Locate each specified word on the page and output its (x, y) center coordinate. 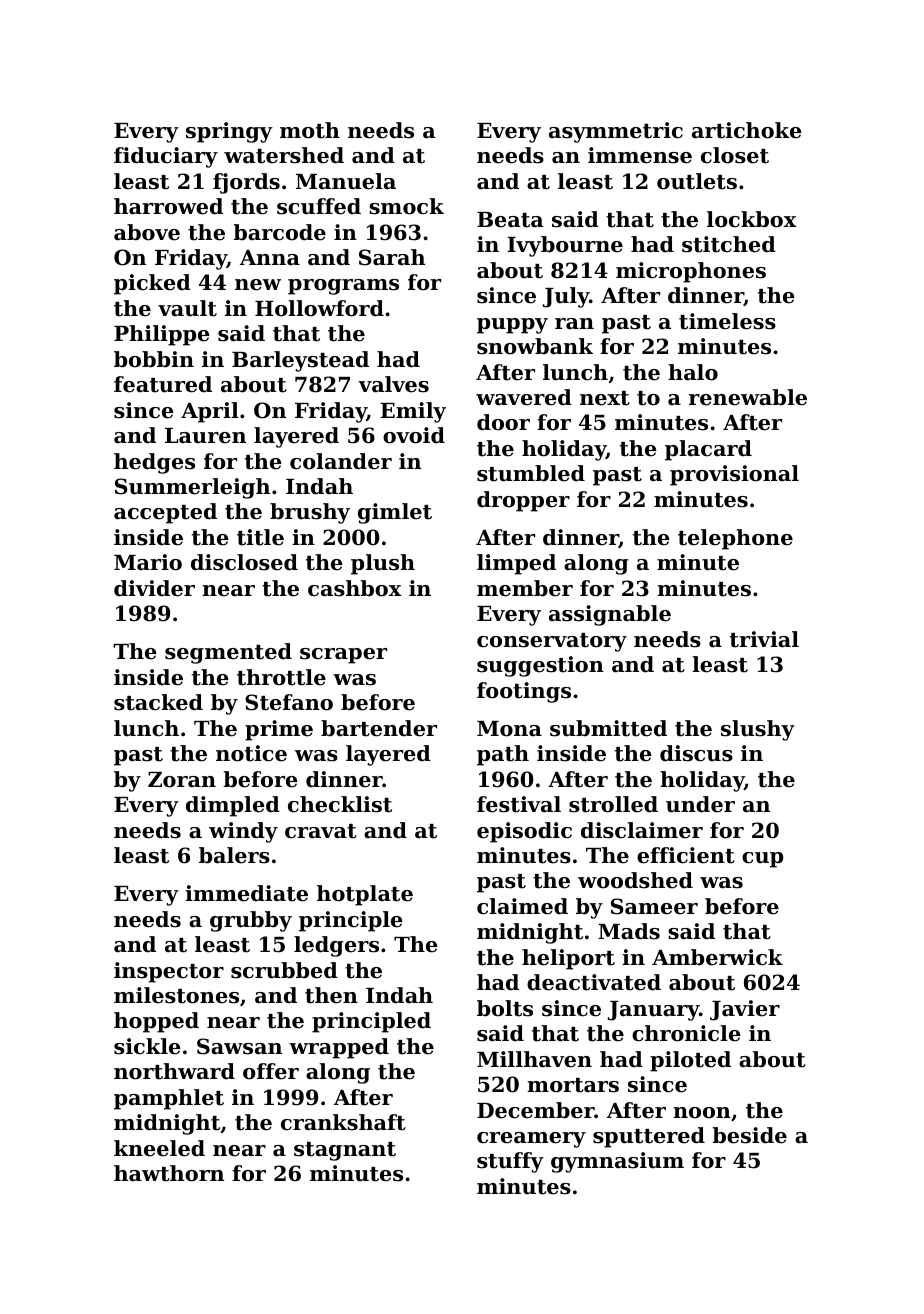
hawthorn (169, 1173)
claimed (522, 906)
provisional (734, 475)
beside (749, 1135)
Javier (745, 1010)
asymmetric (616, 132)
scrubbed (284, 970)
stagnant (345, 1151)
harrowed (168, 206)
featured (163, 384)
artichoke (747, 130)
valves (393, 384)
